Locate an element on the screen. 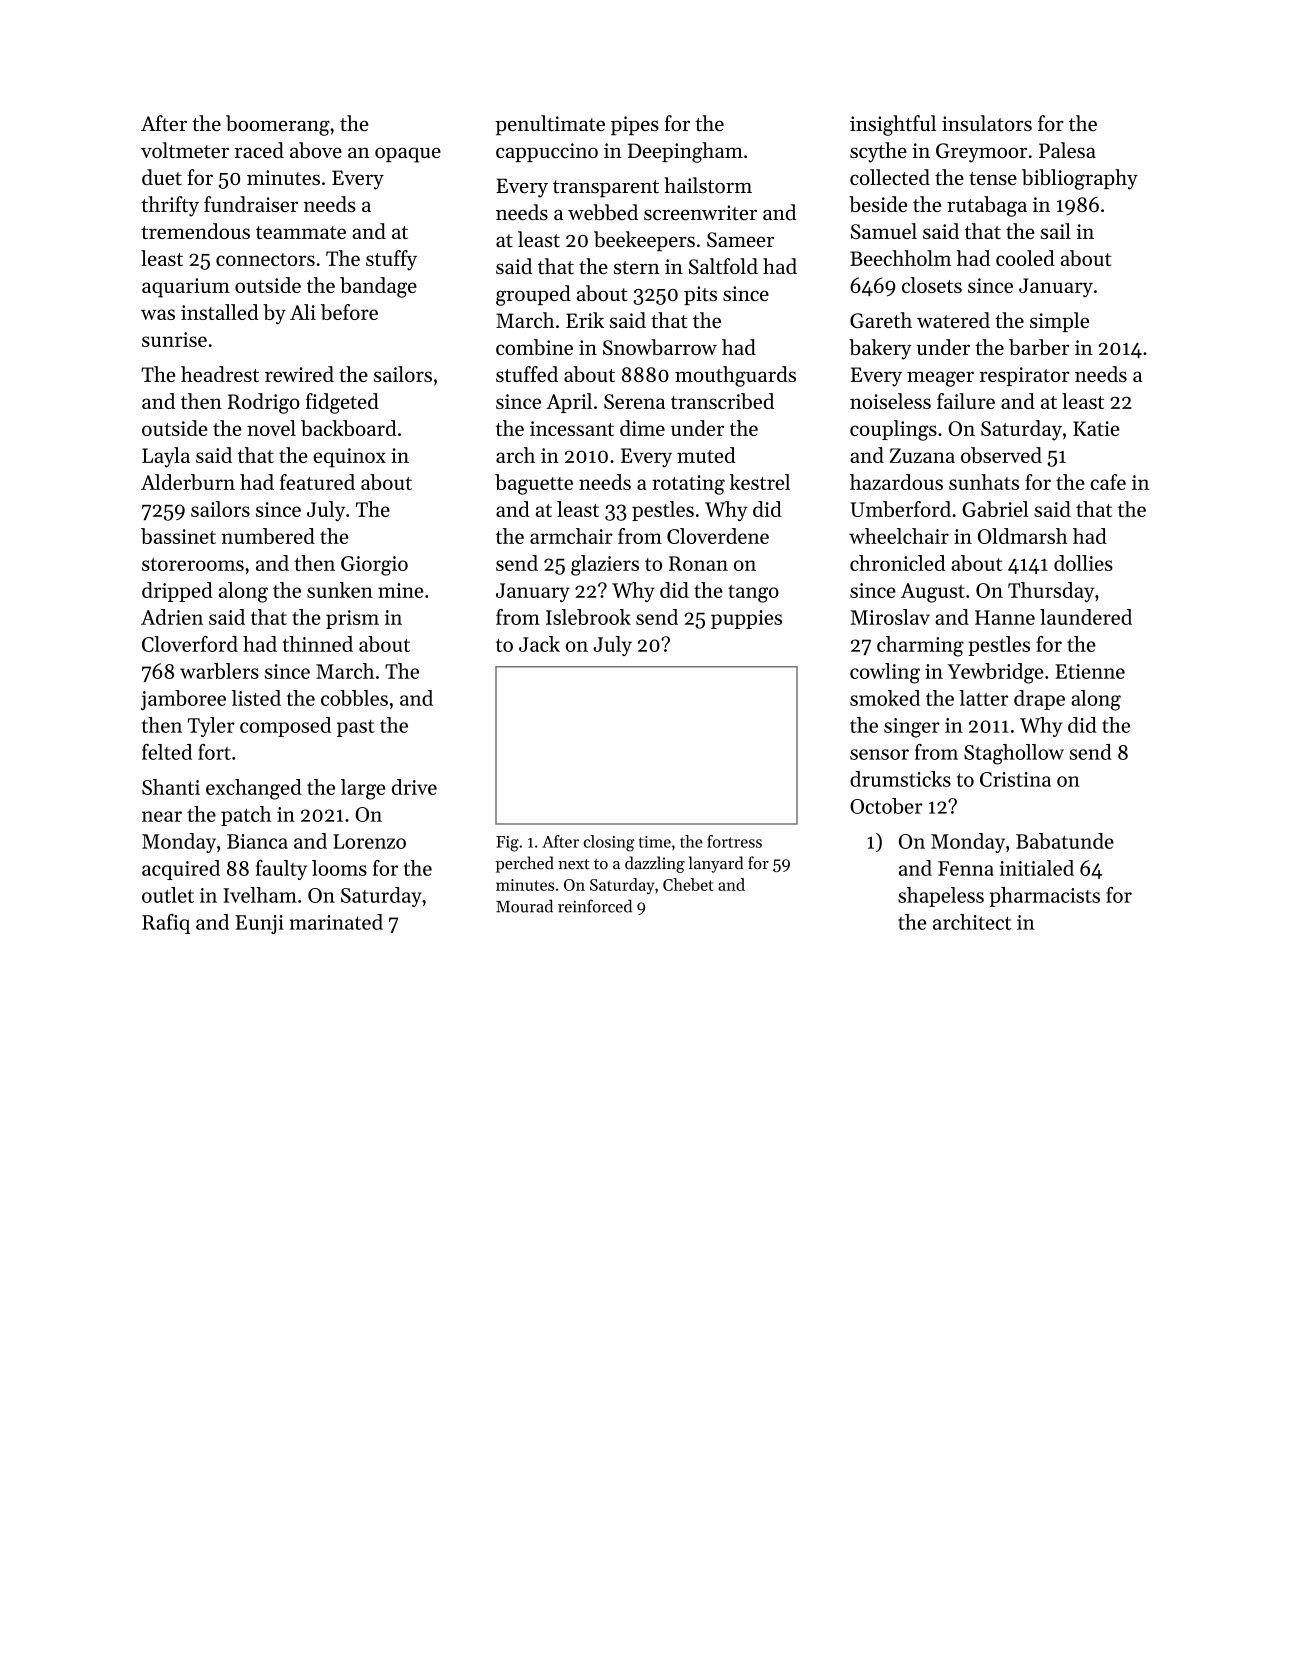 This screenshot has width=1293, height=1673. composed is located at coordinates (285, 727).
